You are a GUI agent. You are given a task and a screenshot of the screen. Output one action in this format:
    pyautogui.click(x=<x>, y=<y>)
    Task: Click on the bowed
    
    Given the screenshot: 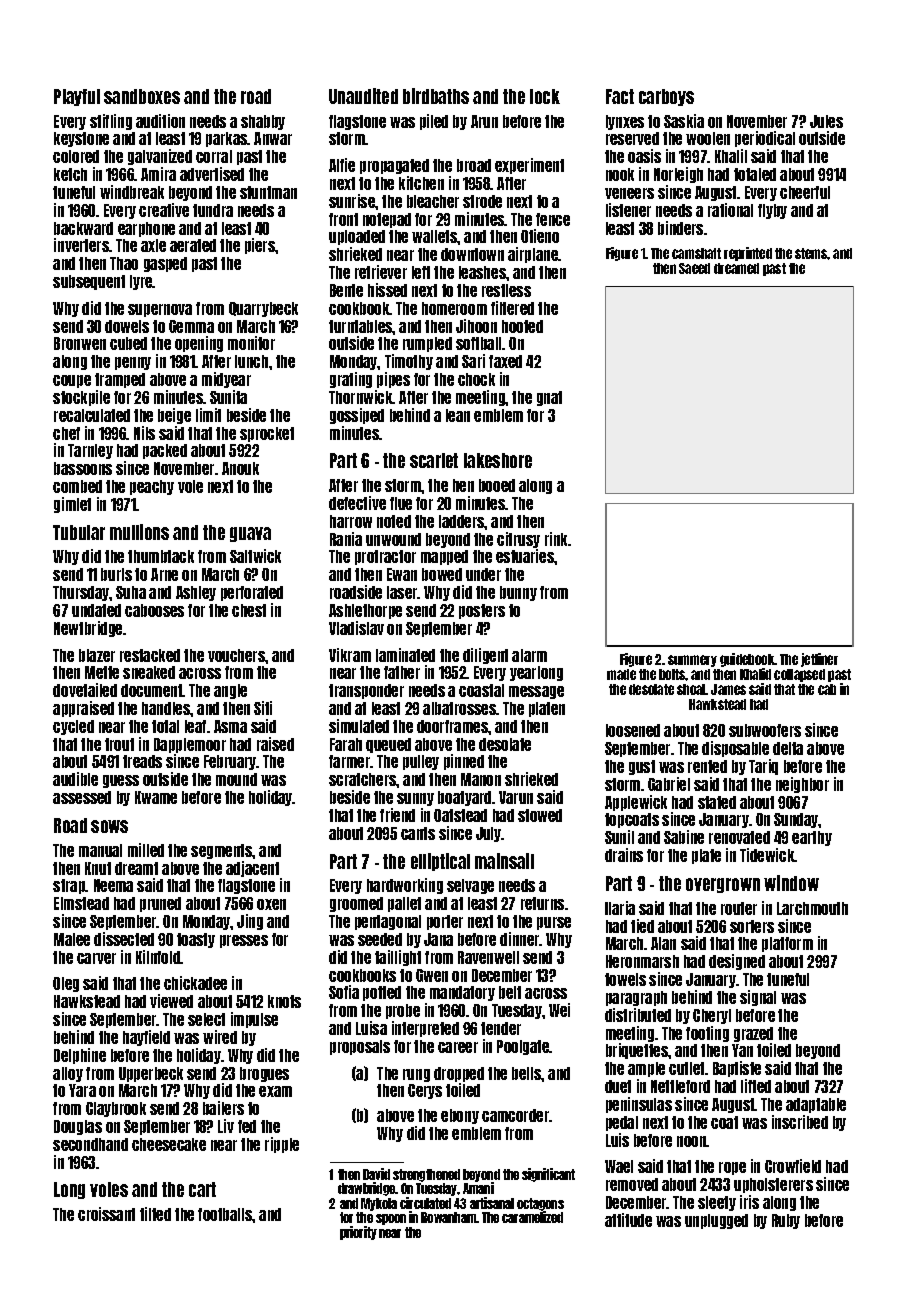 What is the action you would take?
    pyautogui.click(x=442, y=574)
